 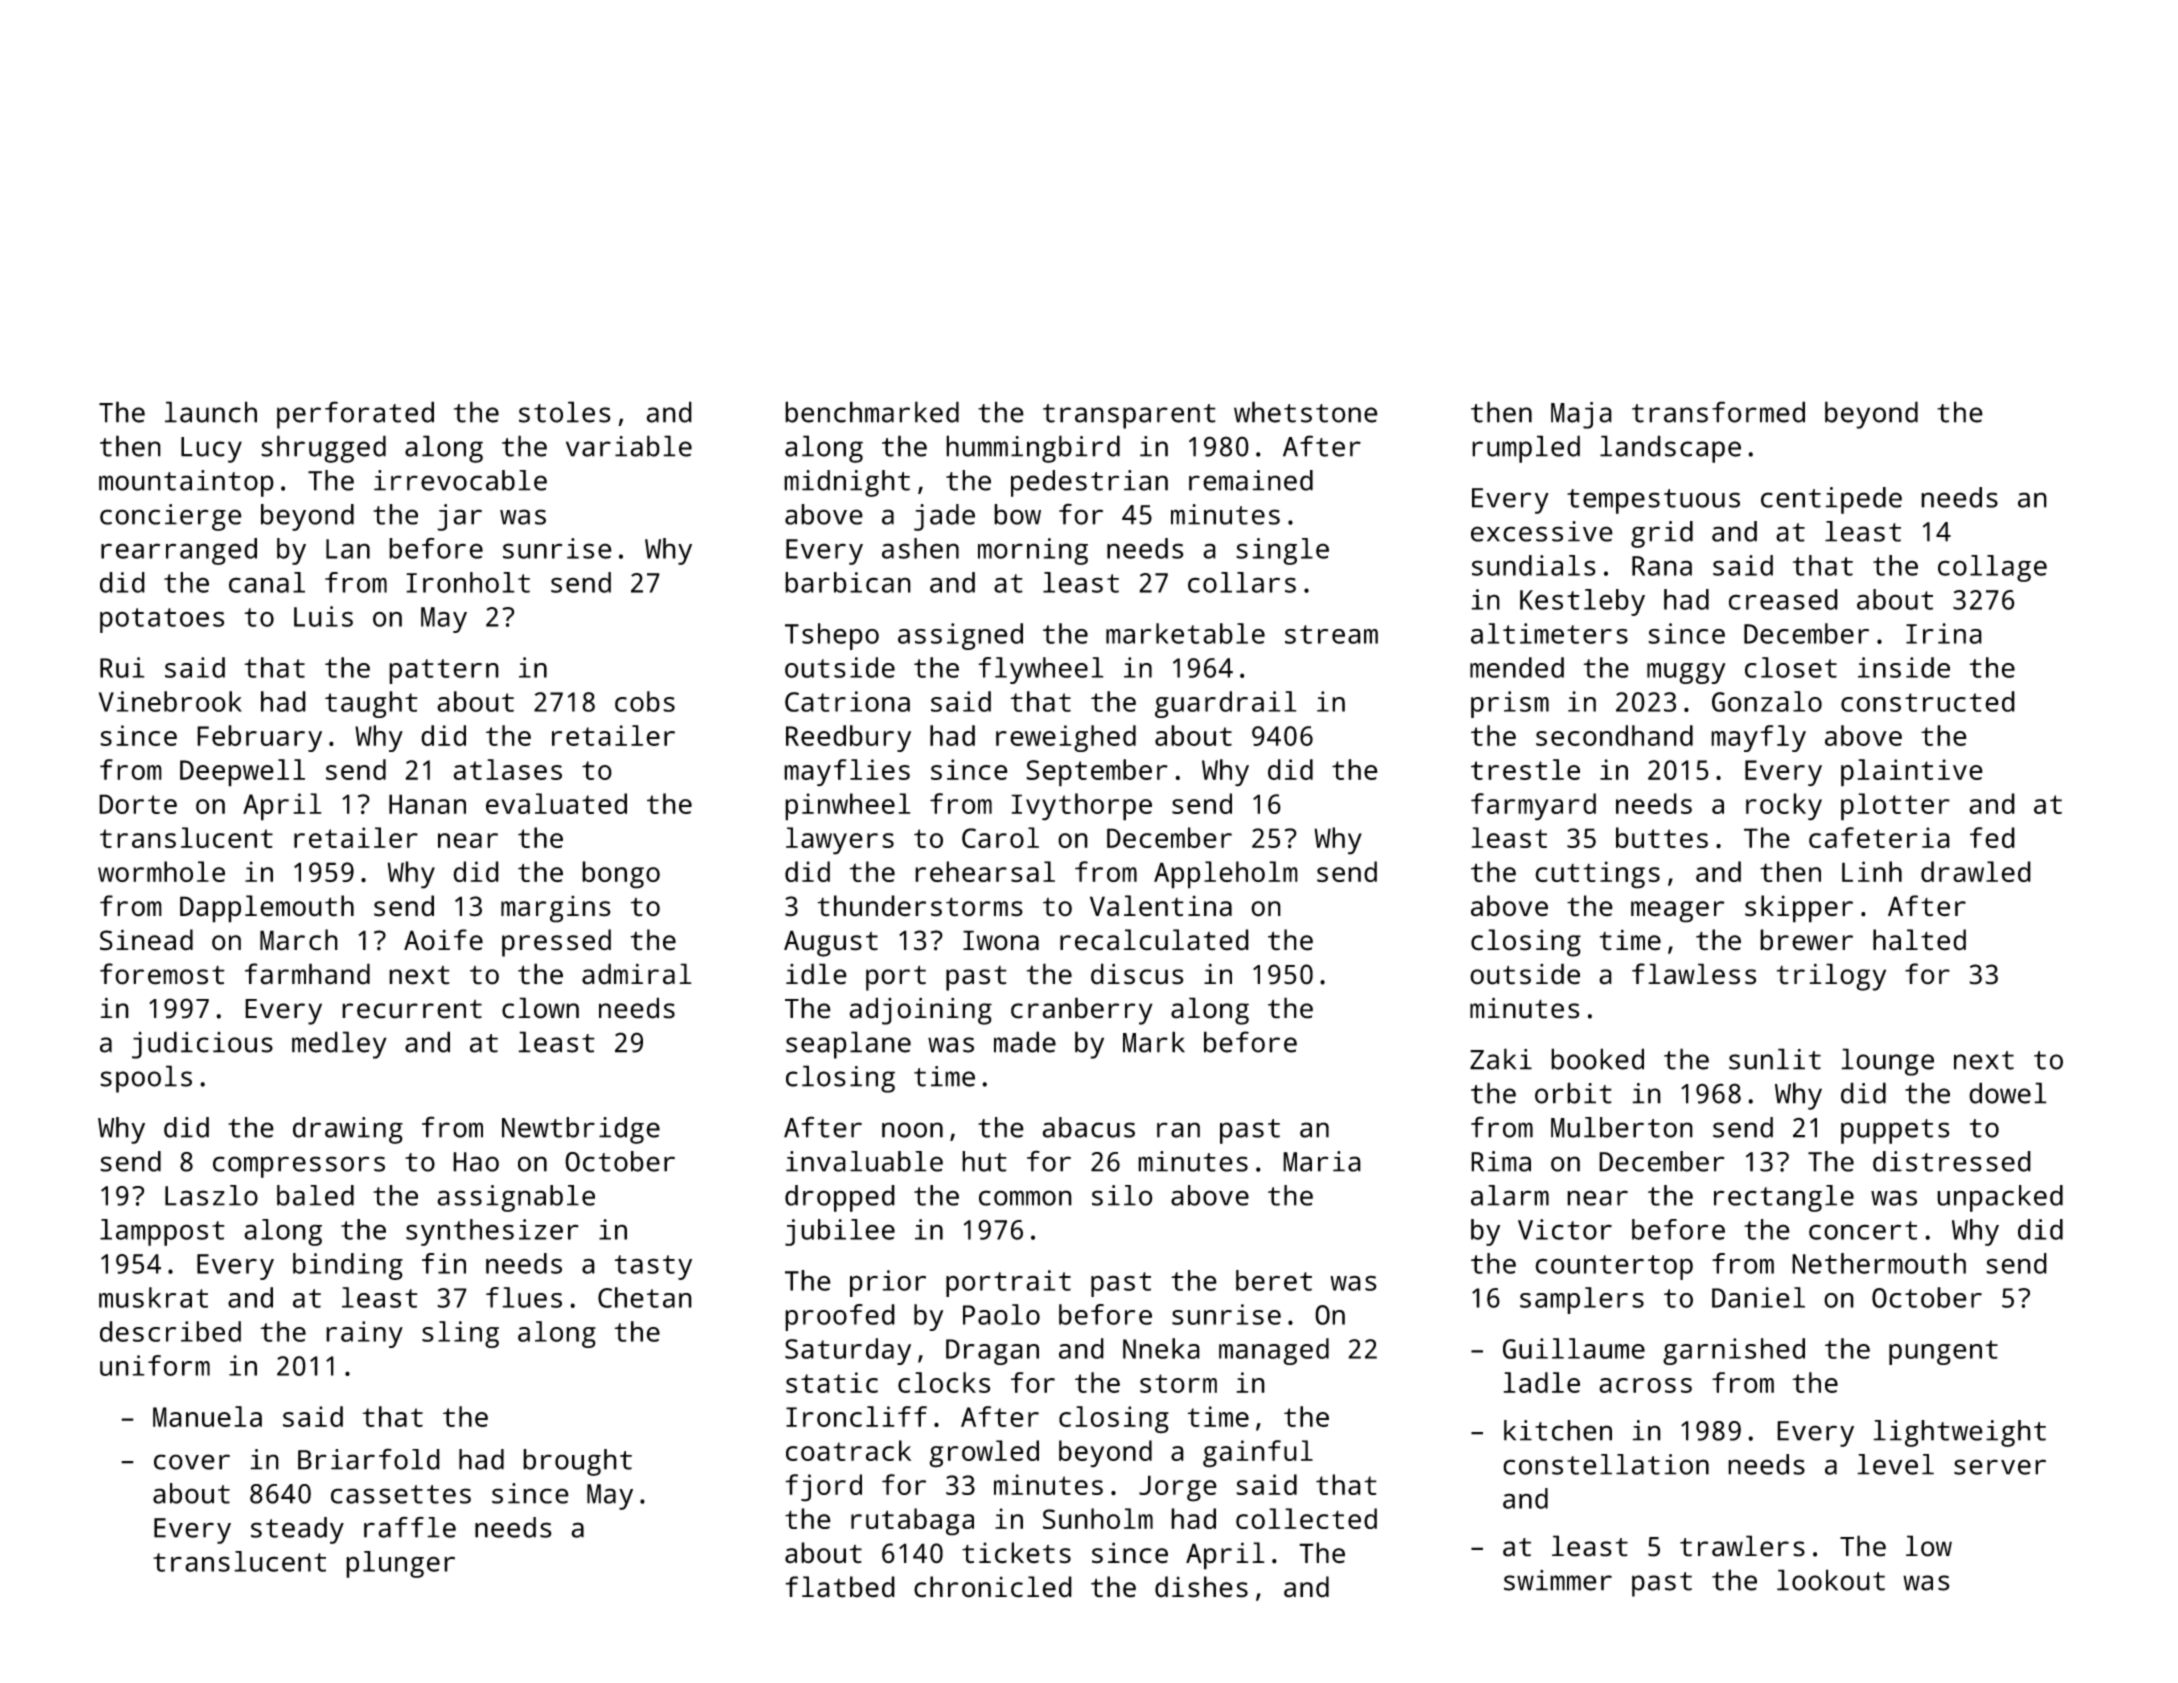 I want to click on clocks, so click(x=944, y=1382).
